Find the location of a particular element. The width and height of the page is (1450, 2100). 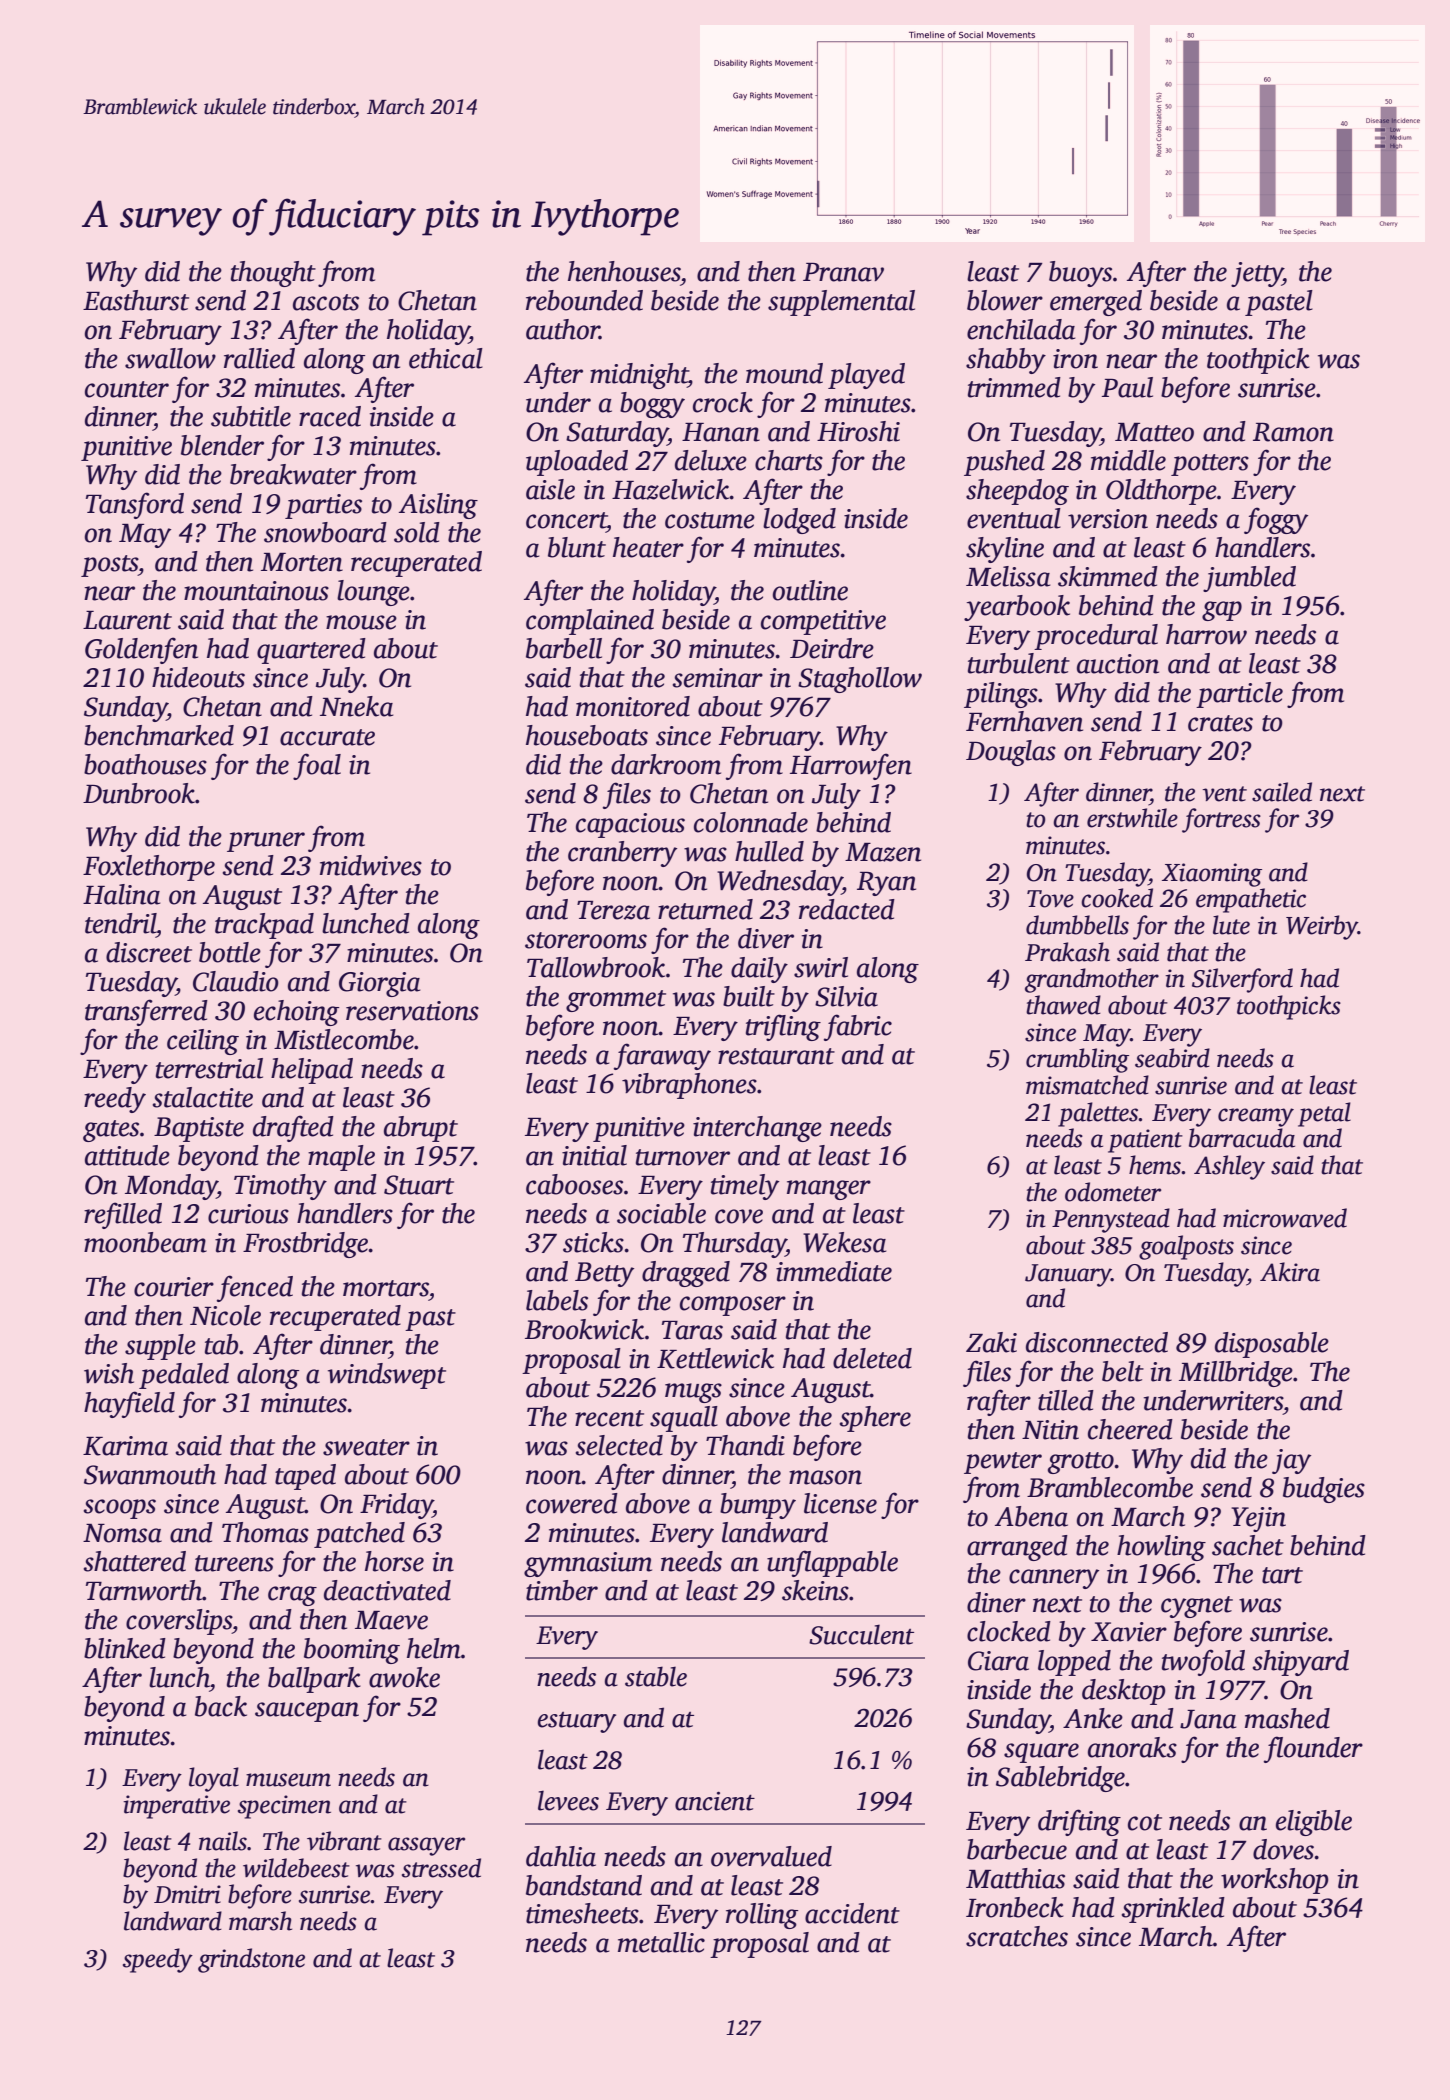

faraway is located at coordinates (662, 1056).
